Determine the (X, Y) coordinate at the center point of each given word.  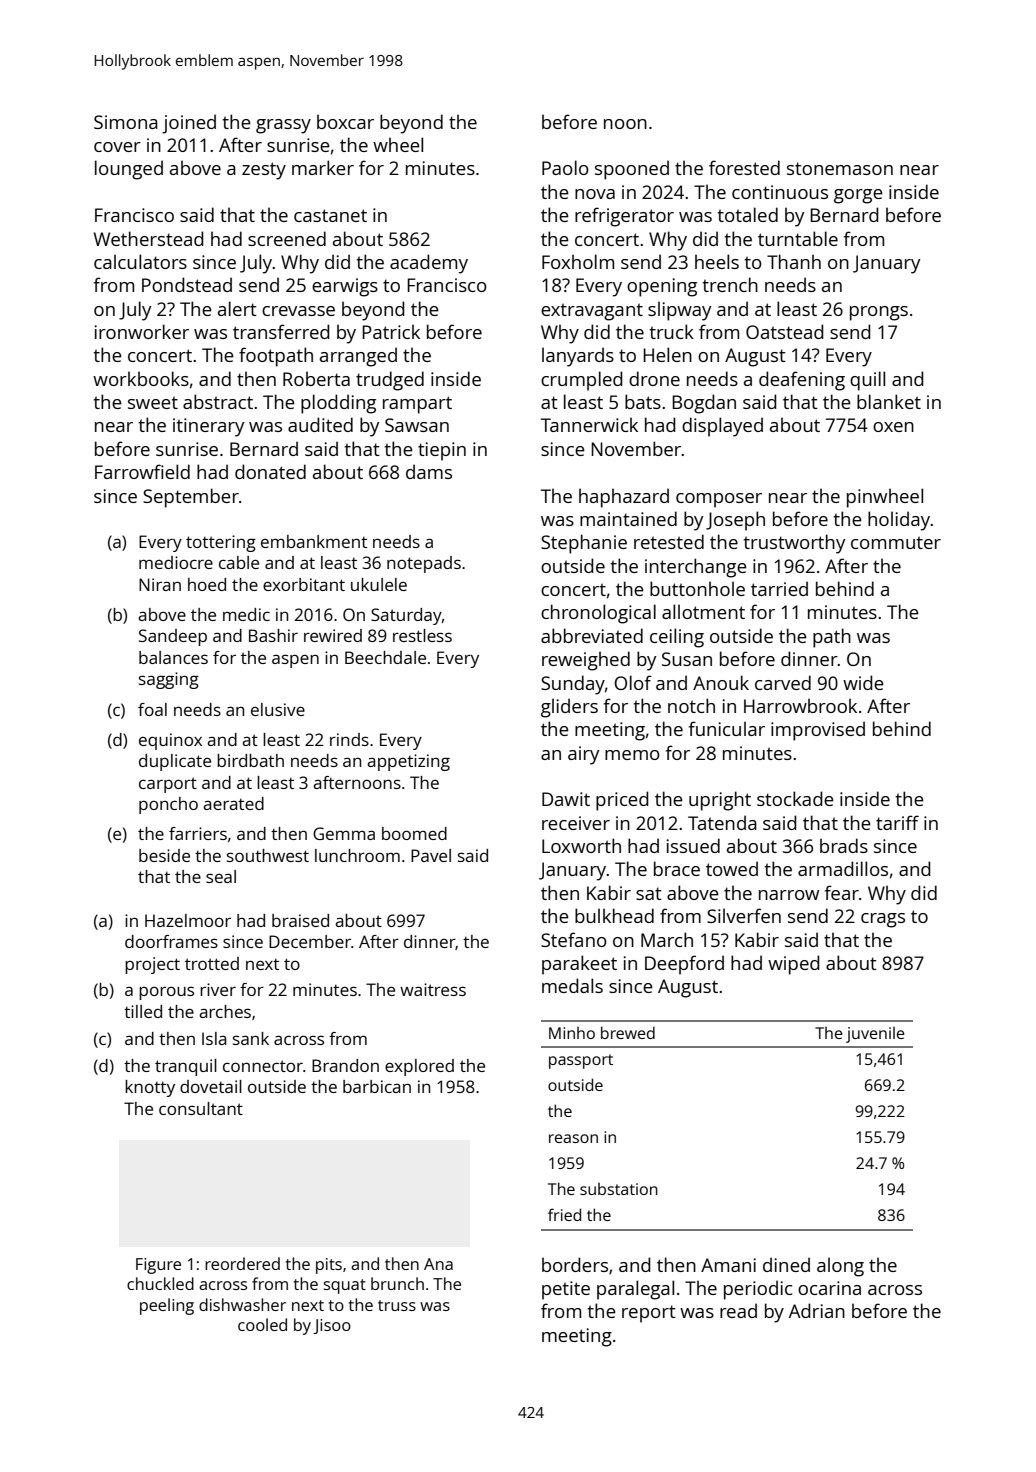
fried (564, 1214)
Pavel (431, 855)
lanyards (578, 357)
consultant (201, 1108)
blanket (889, 401)
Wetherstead (149, 238)
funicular (727, 728)
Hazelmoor (188, 920)
